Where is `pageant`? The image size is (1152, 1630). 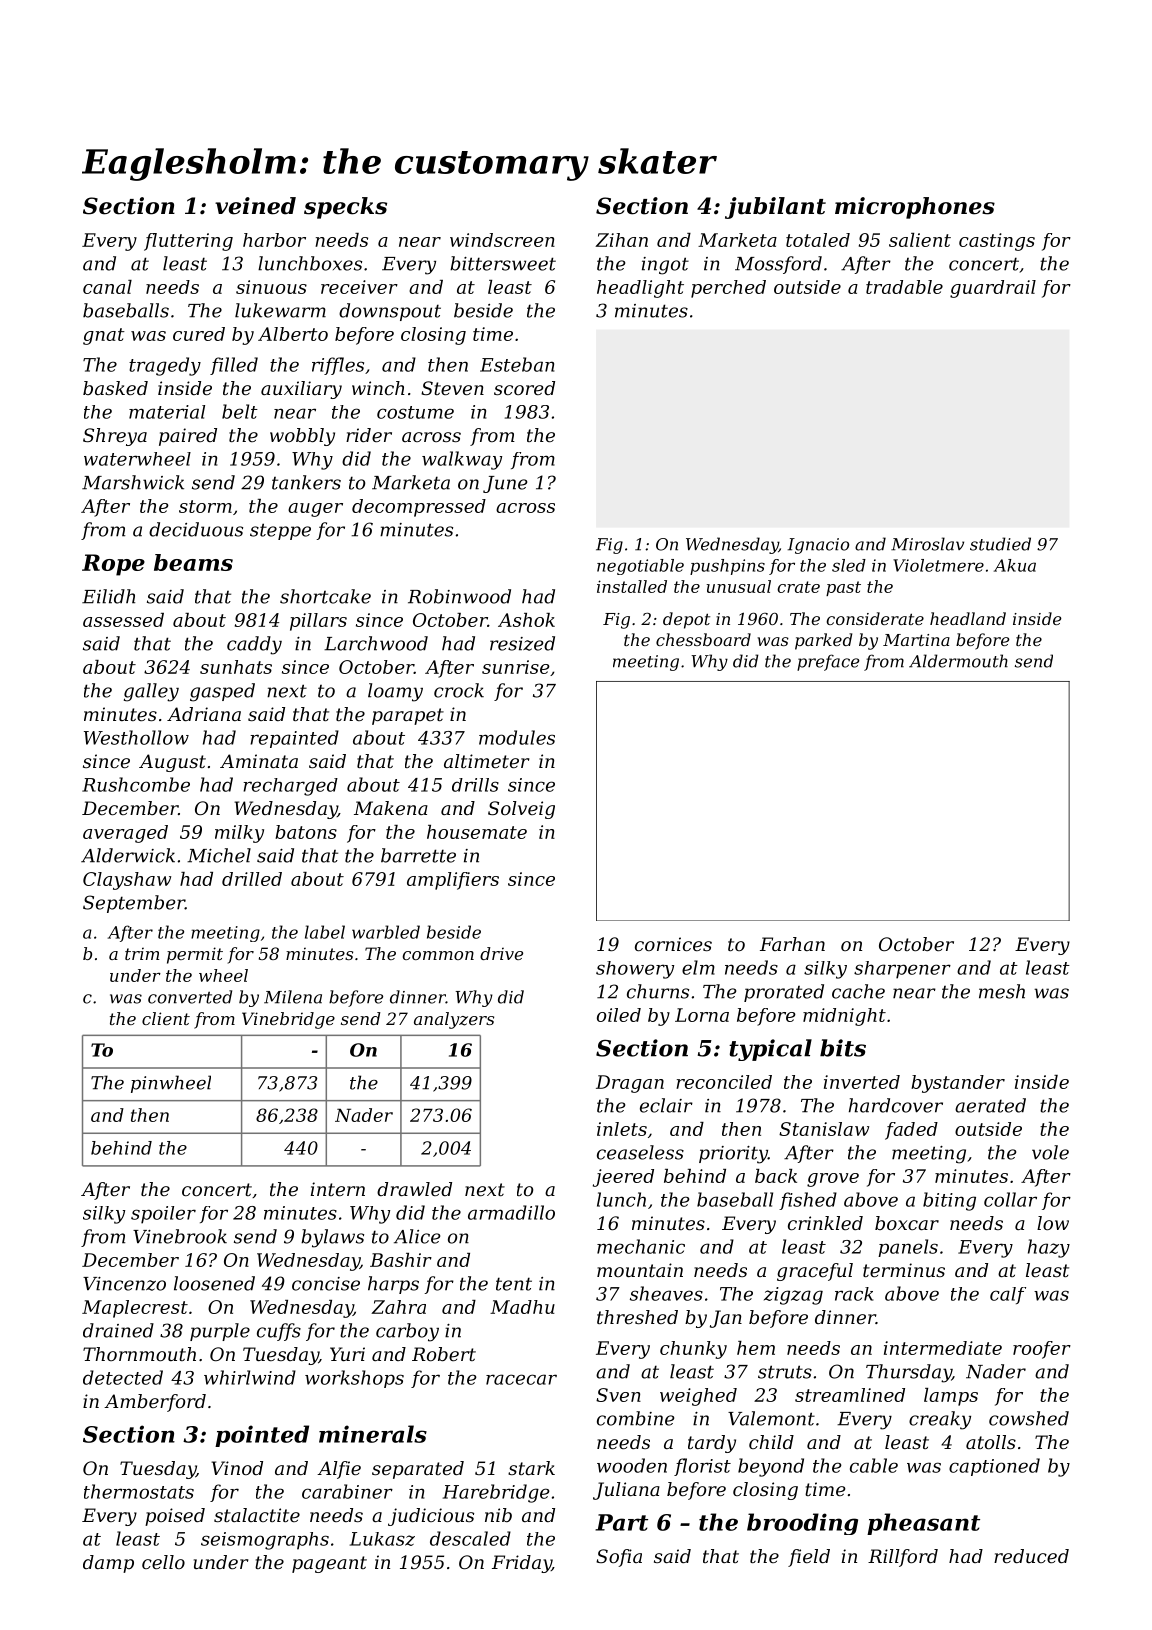 pageant is located at coordinates (329, 1564).
